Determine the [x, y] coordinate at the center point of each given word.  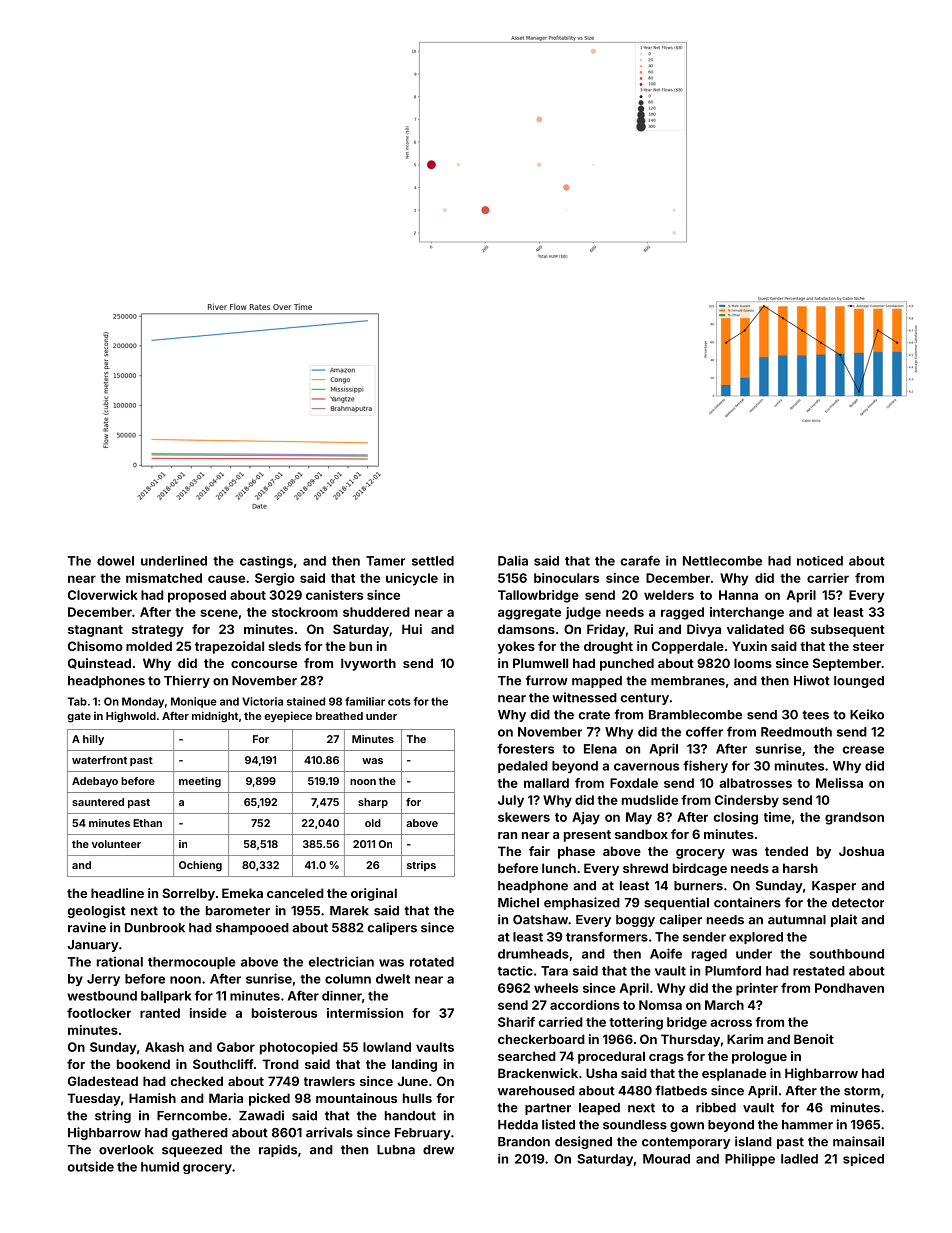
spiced [863, 1159]
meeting [200, 782]
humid [160, 1167]
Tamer [385, 561]
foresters [525, 748]
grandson [854, 818]
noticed [820, 561]
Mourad [666, 1159]
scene [219, 613]
